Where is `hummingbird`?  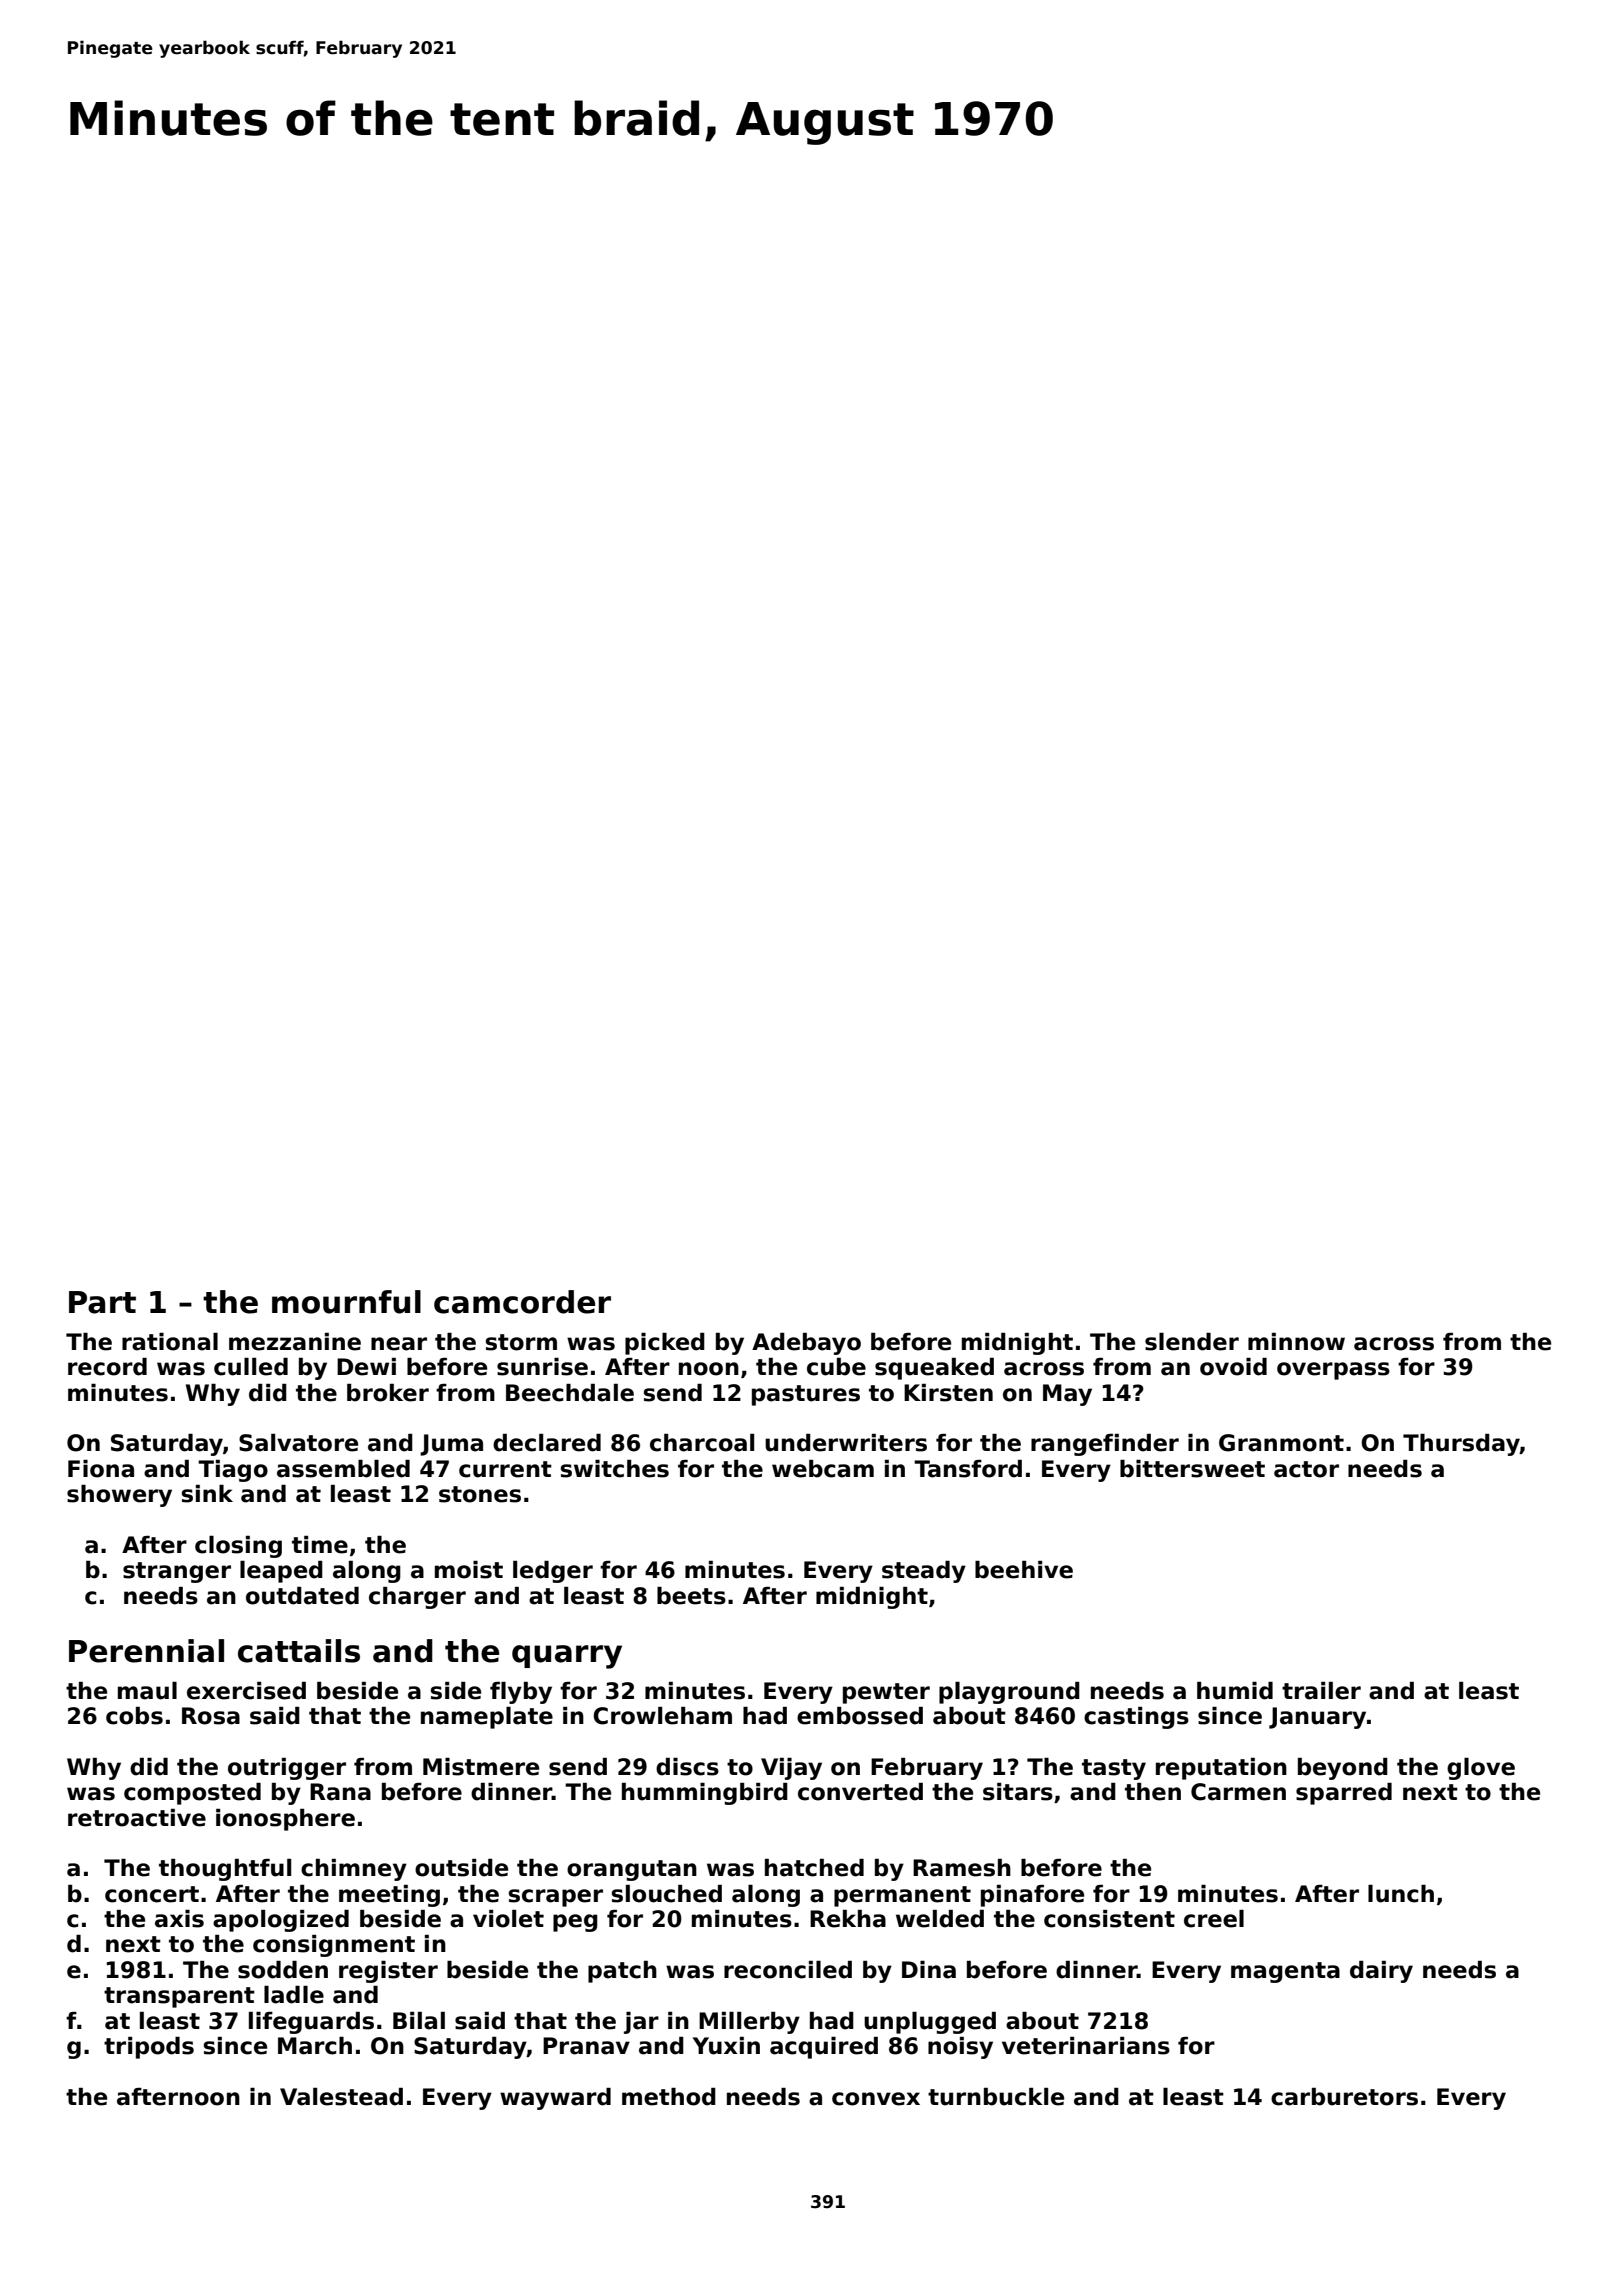 hummingbird is located at coordinates (705, 1794).
